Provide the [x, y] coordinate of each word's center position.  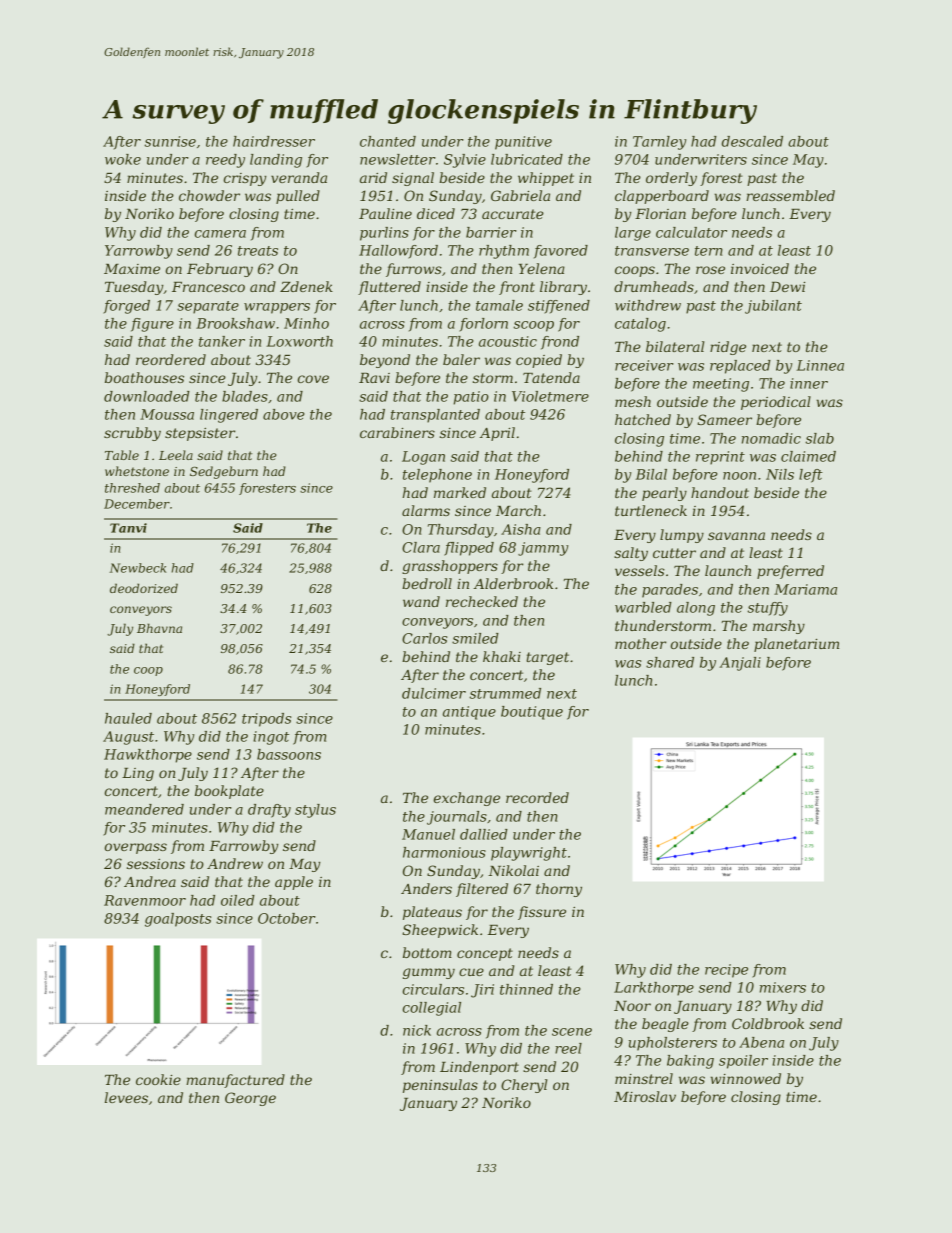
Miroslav [645, 1096]
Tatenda [551, 377]
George [250, 1099]
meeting [721, 385]
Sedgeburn [224, 472]
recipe [726, 971]
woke [123, 159]
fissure [542, 913]
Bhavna [159, 628]
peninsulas [440, 1086]
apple [294, 883]
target [547, 658]
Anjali [740, 664]
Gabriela [520, 195]
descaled [752, 141]
